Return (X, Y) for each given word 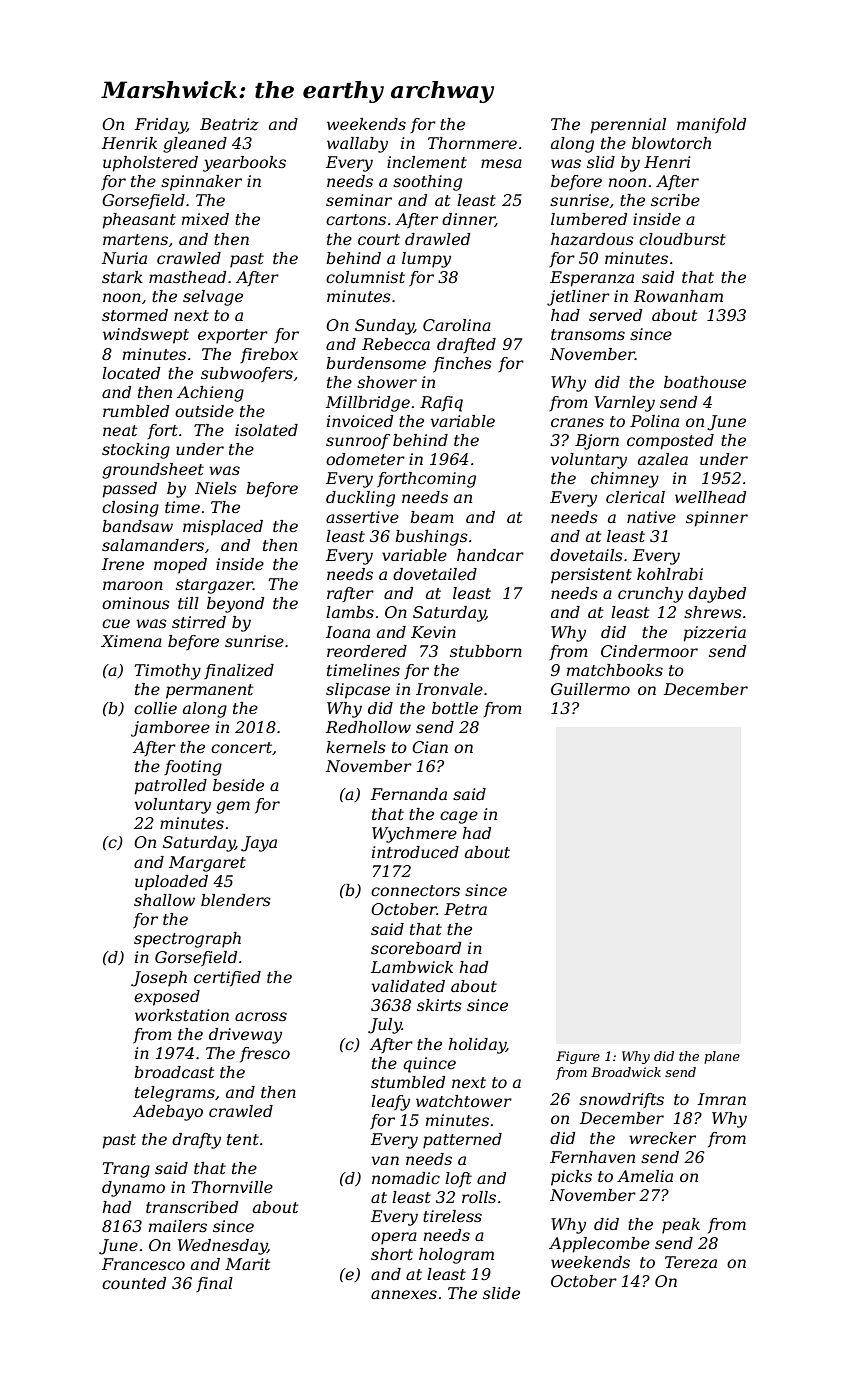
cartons (356, 219)
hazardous (592, 239)
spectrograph (187, 940)
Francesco (143, 1264)
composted (670, 442)
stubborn (486, 651)
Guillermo (590, 689)
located (131, 373)
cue (116, 623)
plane (722, 1057)
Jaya (259, 844)
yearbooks (244, 164)
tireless (452, 1216)
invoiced (360, 421)
